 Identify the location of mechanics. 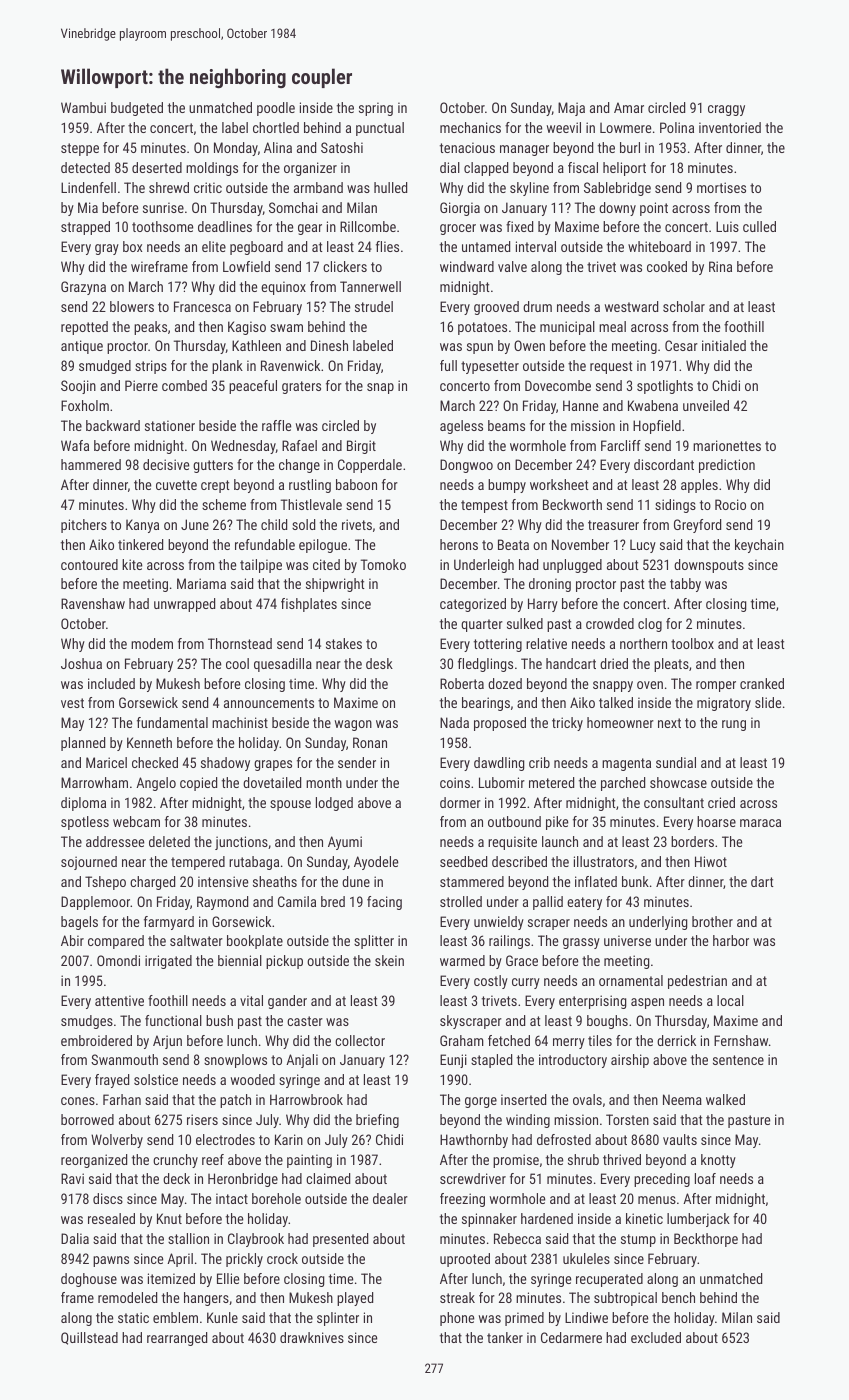
(470, 127).
